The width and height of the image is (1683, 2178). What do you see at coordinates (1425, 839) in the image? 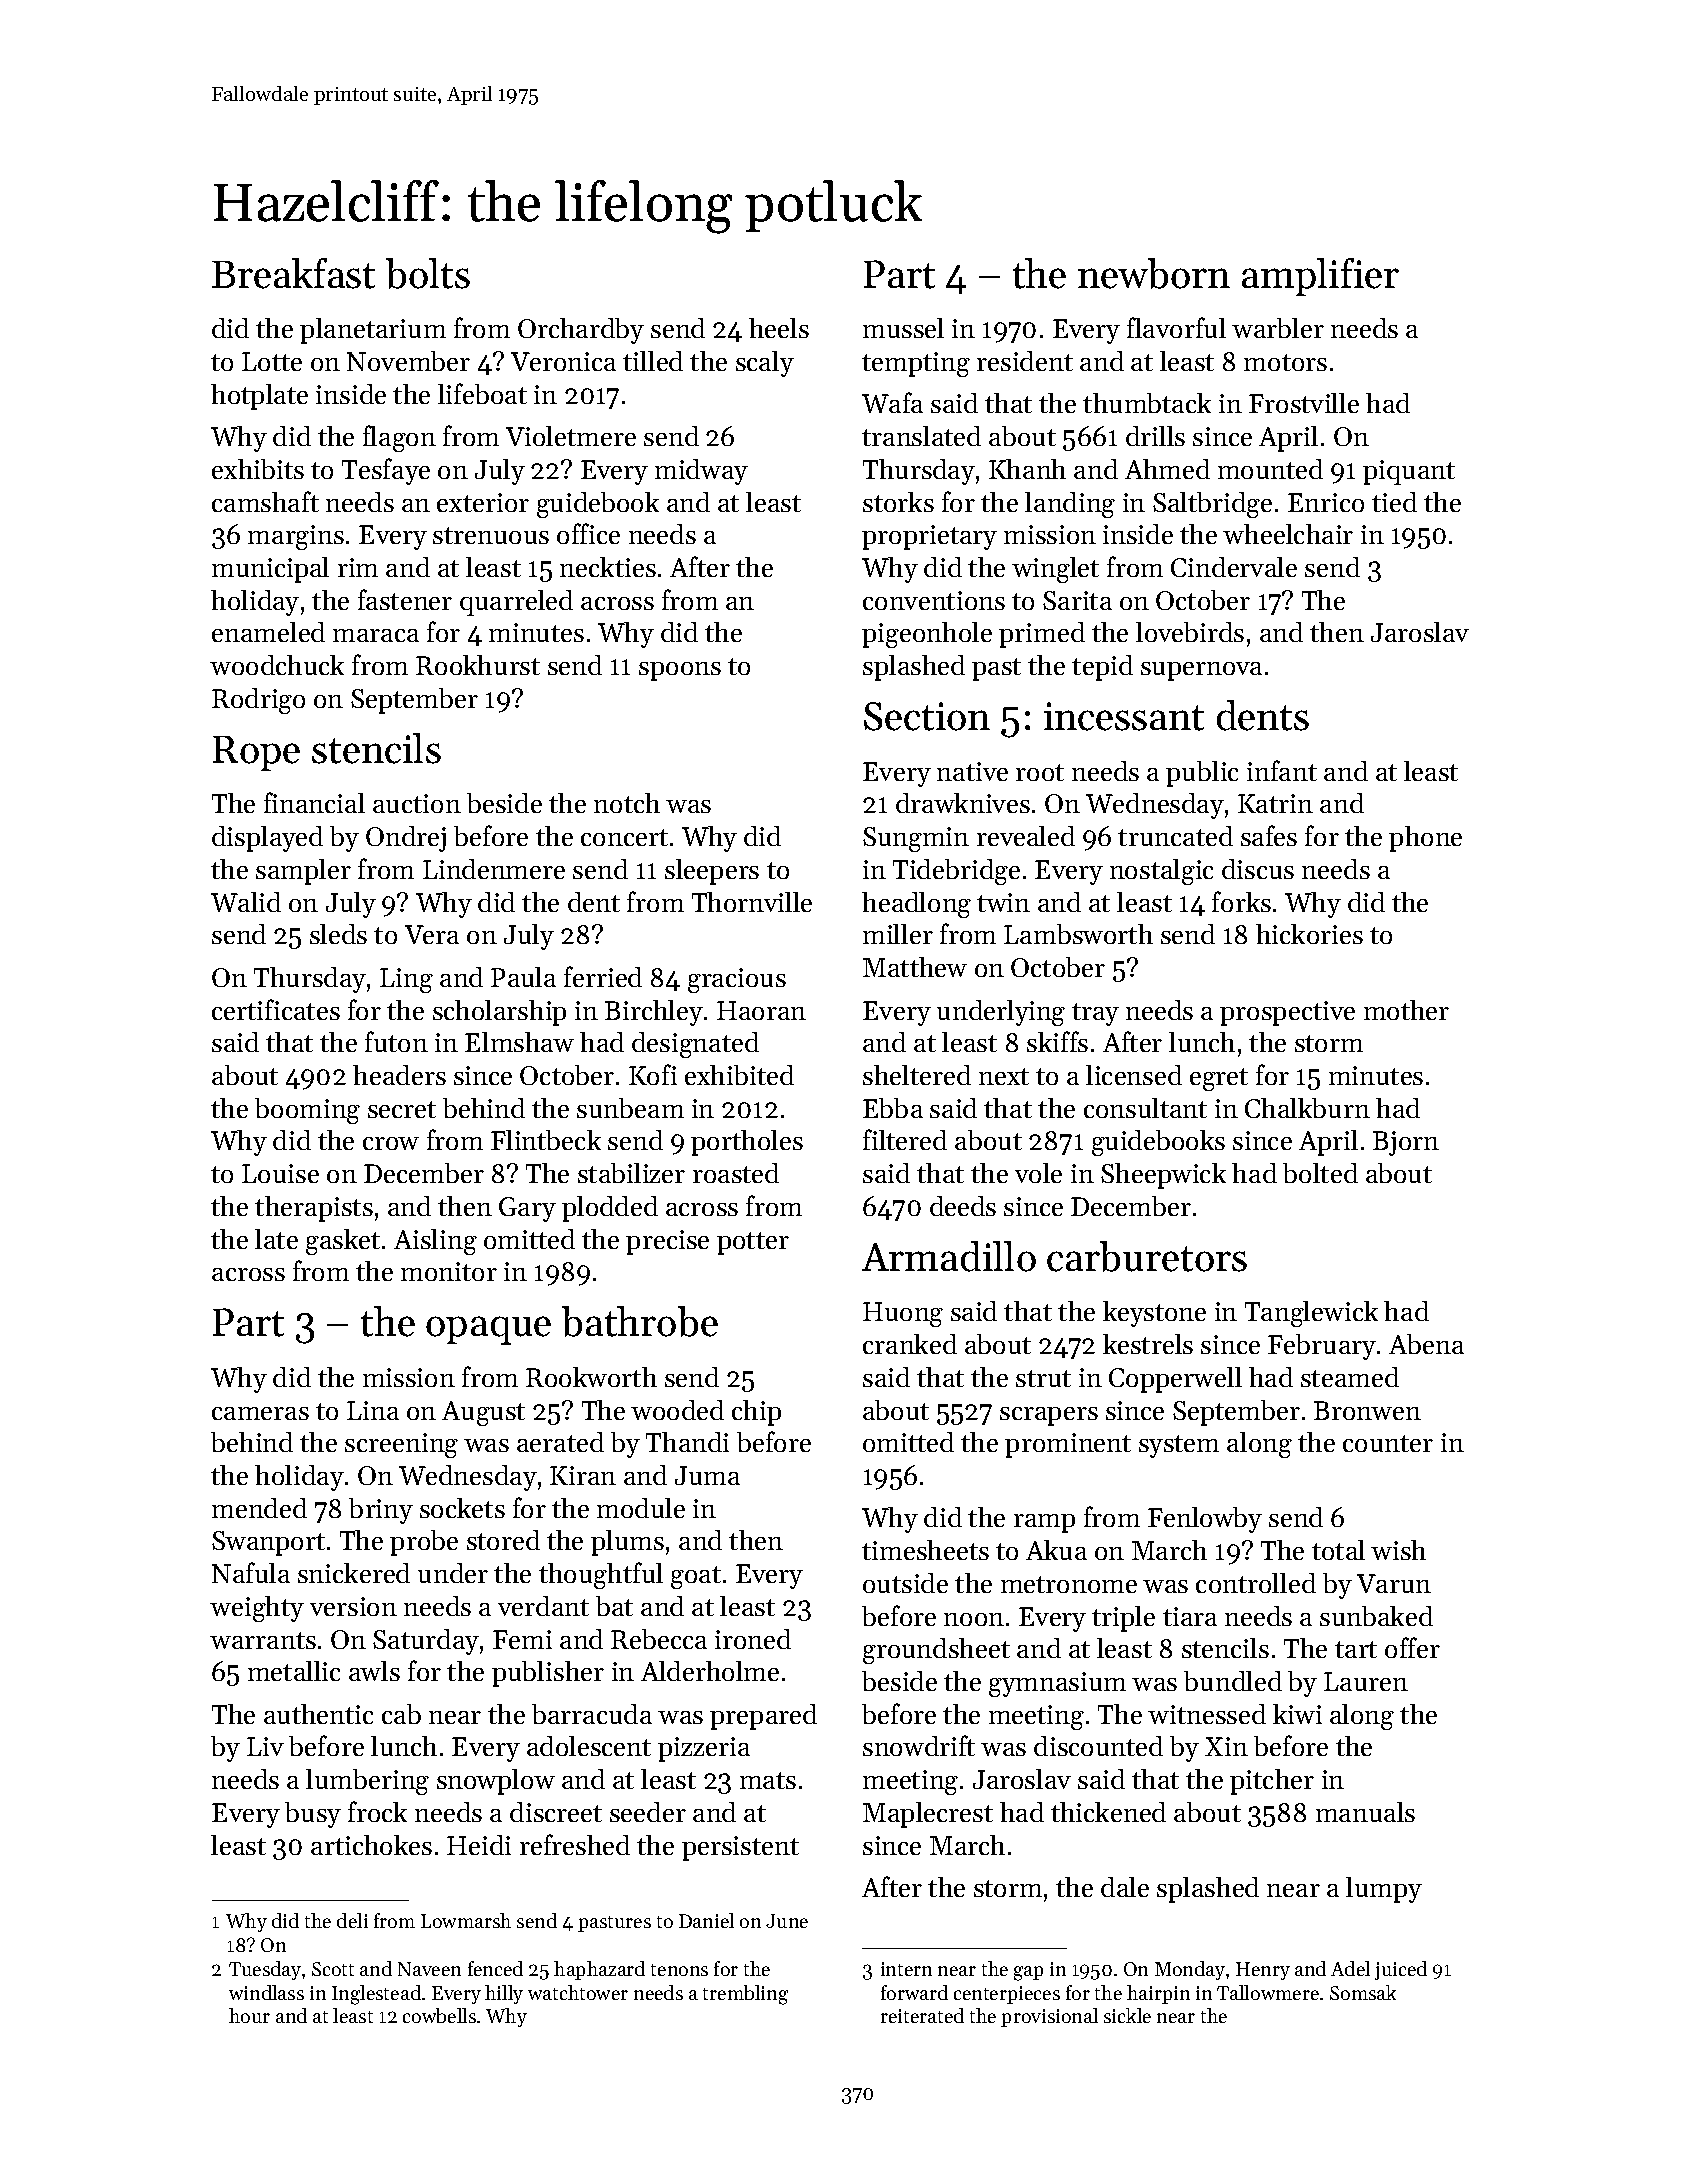
I see `phone` at bounding box center [1425, 839].
